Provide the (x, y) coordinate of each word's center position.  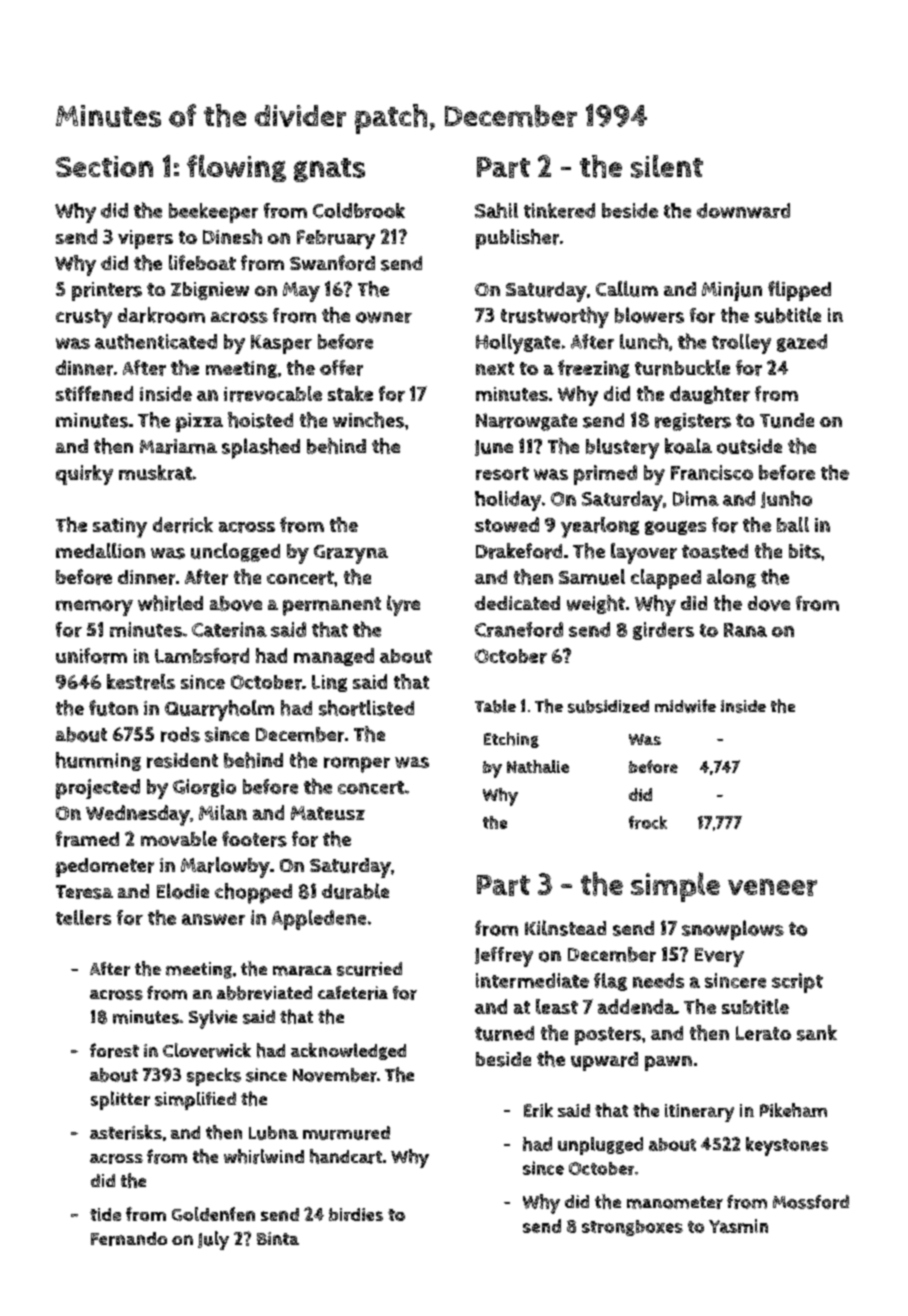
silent (667, 166)
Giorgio (204, 788)
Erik (538, 1110)
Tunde (787, 420)
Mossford (811, 1202)
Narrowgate (526, 422)
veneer (772, 887)
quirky (84, 475)
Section (104, 166)
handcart (346, 1156)
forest (114, 1050)
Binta (278, 1238)
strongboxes (632, 1228)
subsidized (608, 706)
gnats (329, 170)
